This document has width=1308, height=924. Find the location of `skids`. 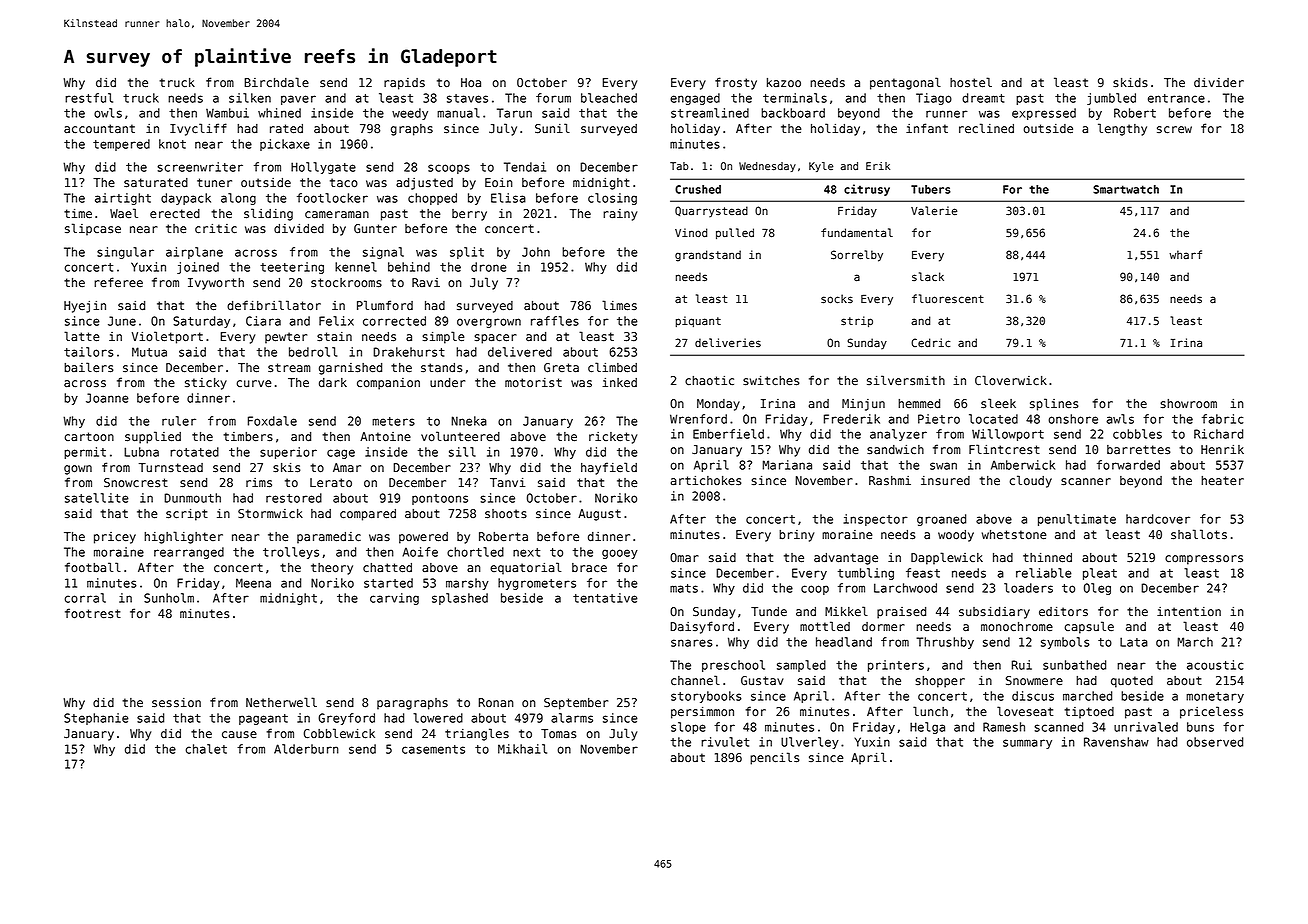

skids is located at coordinates (1130, 83).
